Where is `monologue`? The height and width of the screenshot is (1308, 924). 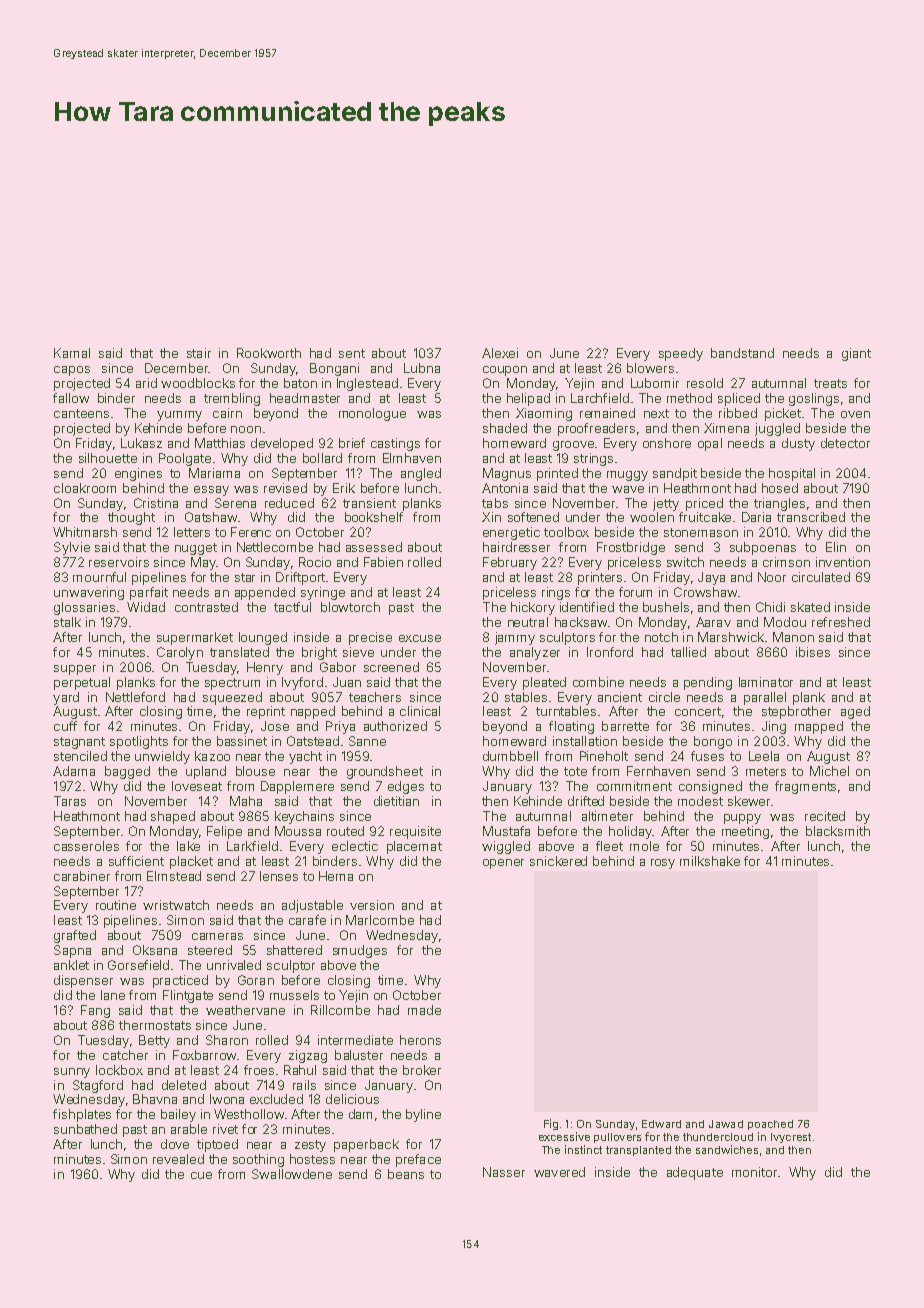
monologue is located at coordinates (372, 414).
